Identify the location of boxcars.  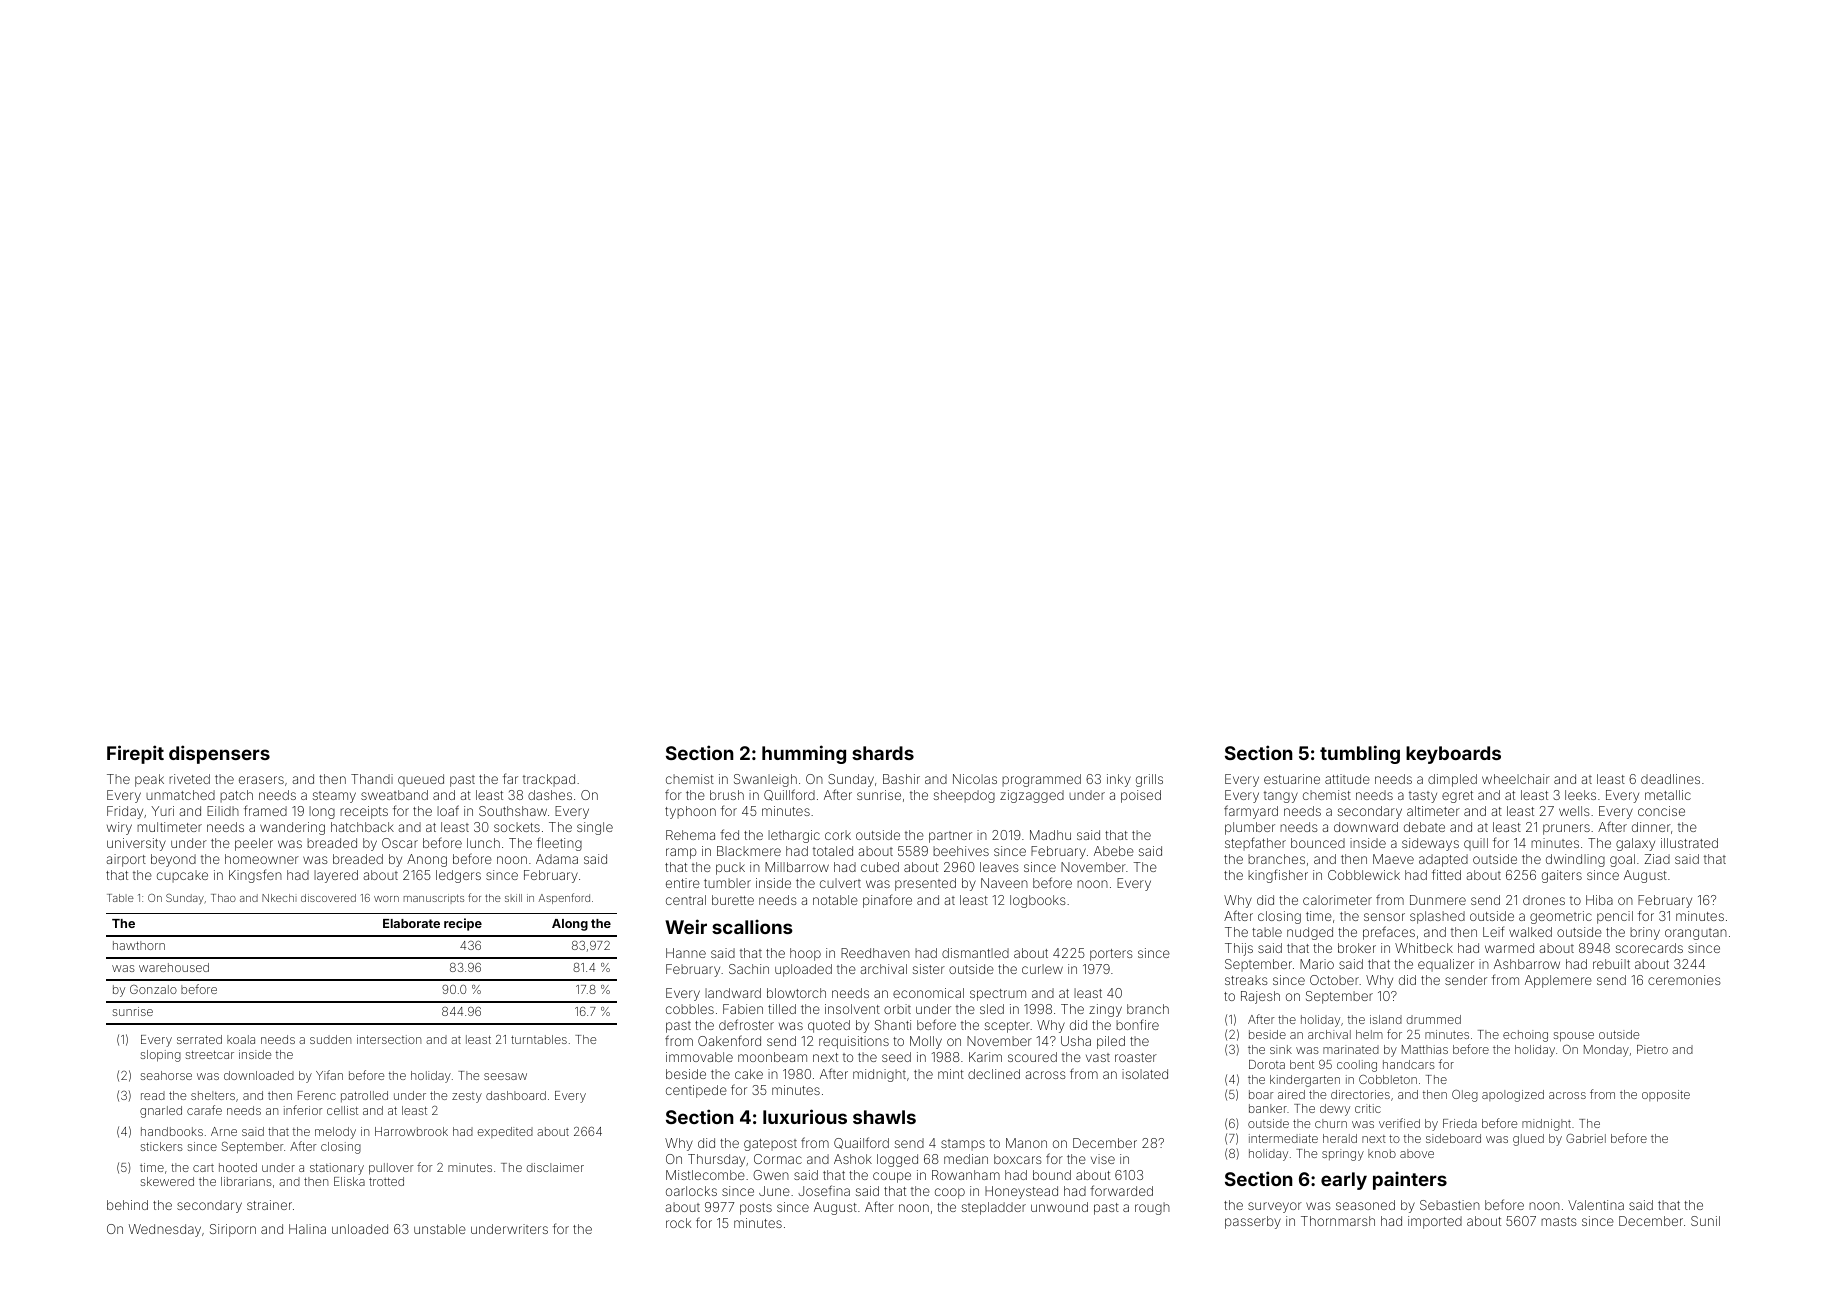
(1018, 1159).
